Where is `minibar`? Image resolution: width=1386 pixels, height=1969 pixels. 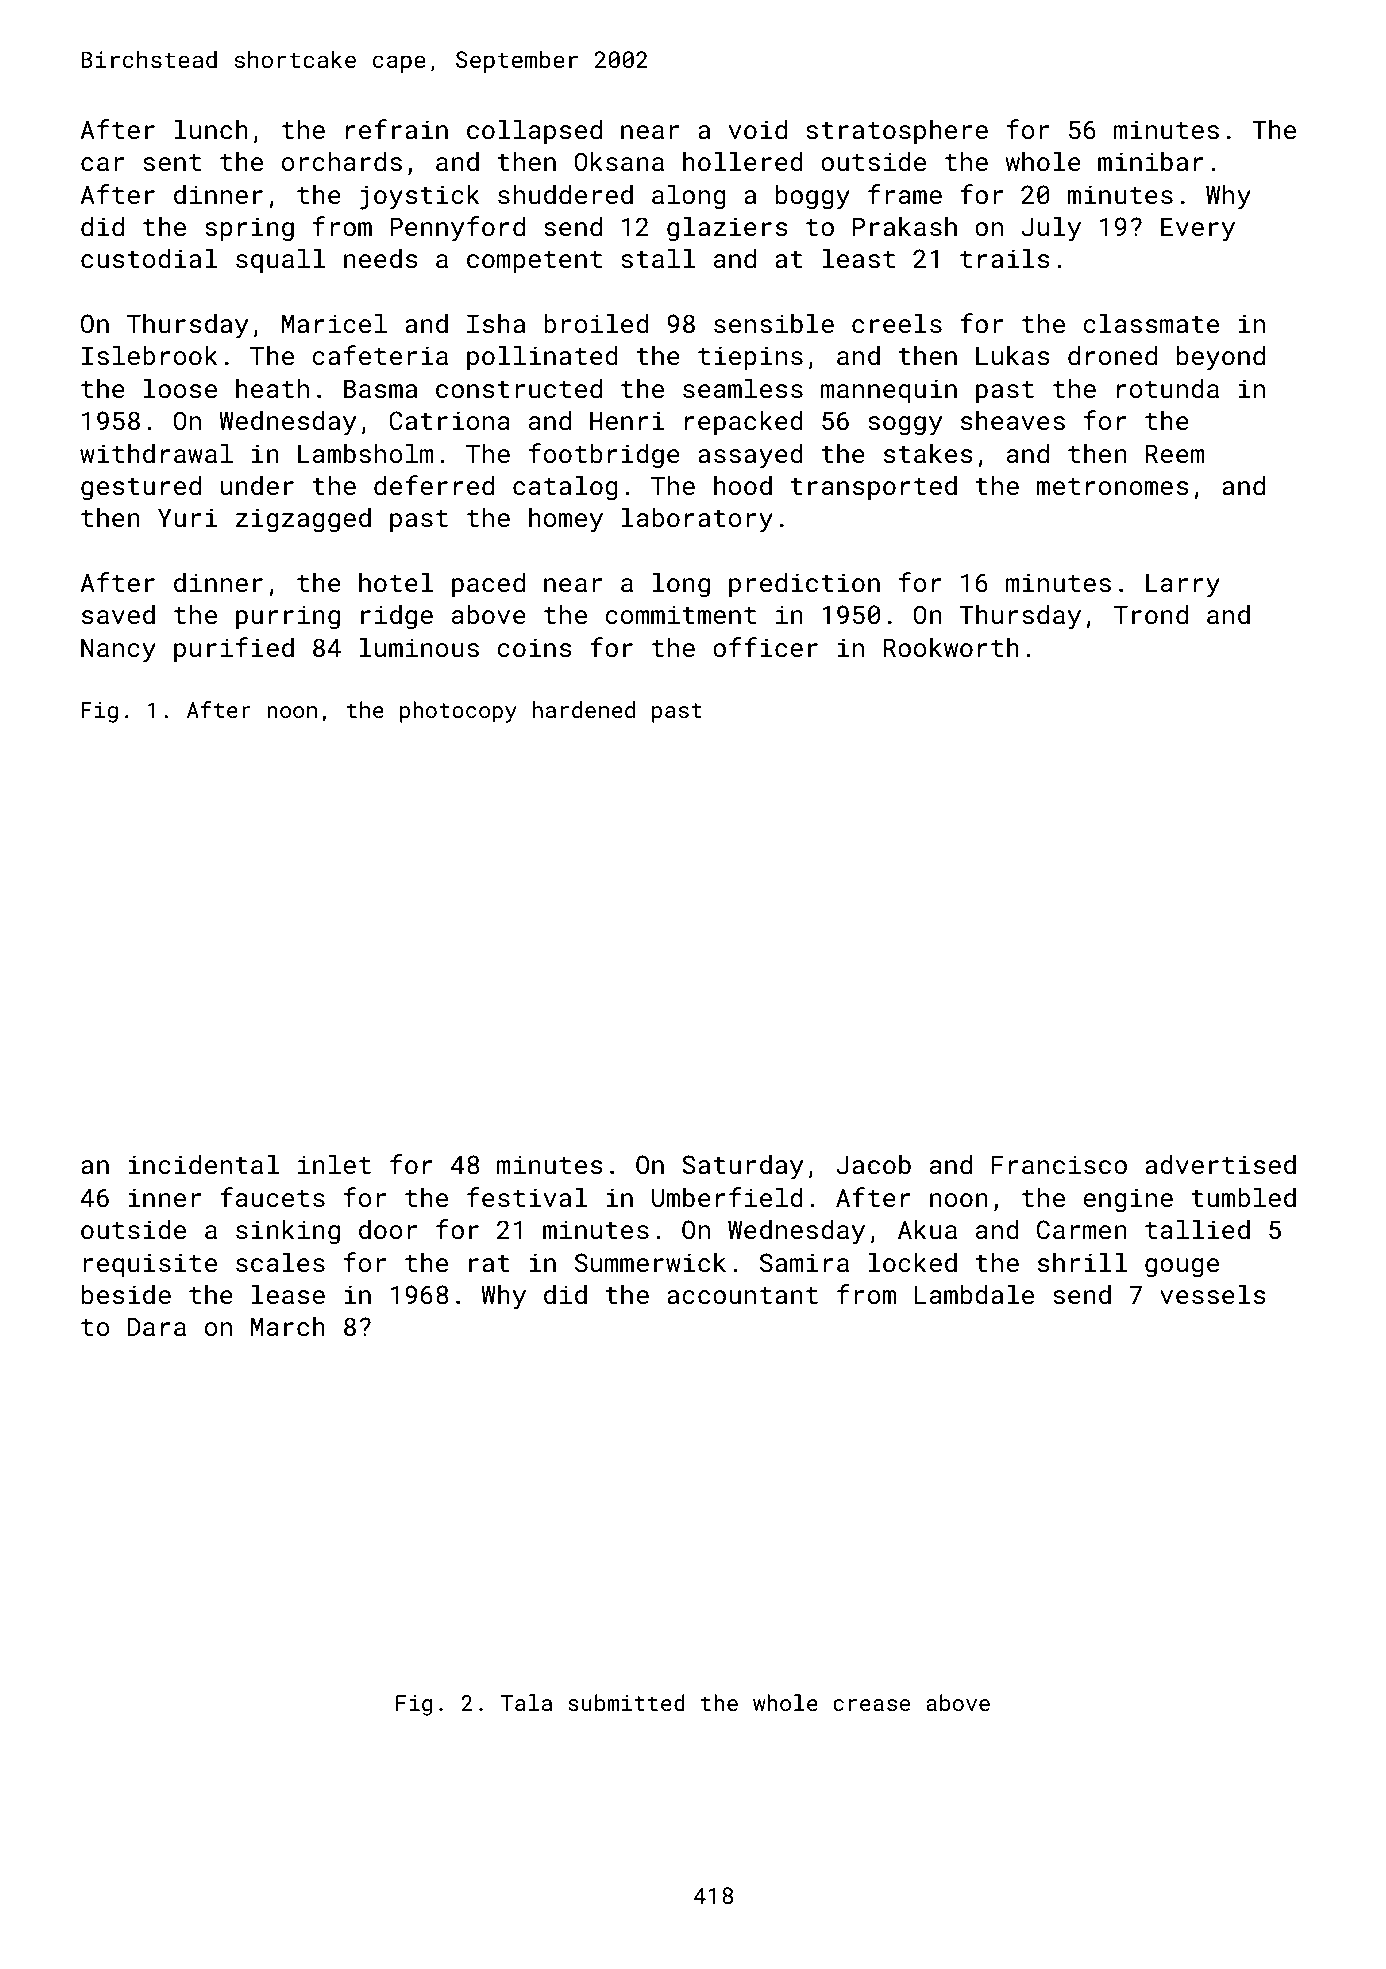 minibar is located at coordinates (1151, 161).
